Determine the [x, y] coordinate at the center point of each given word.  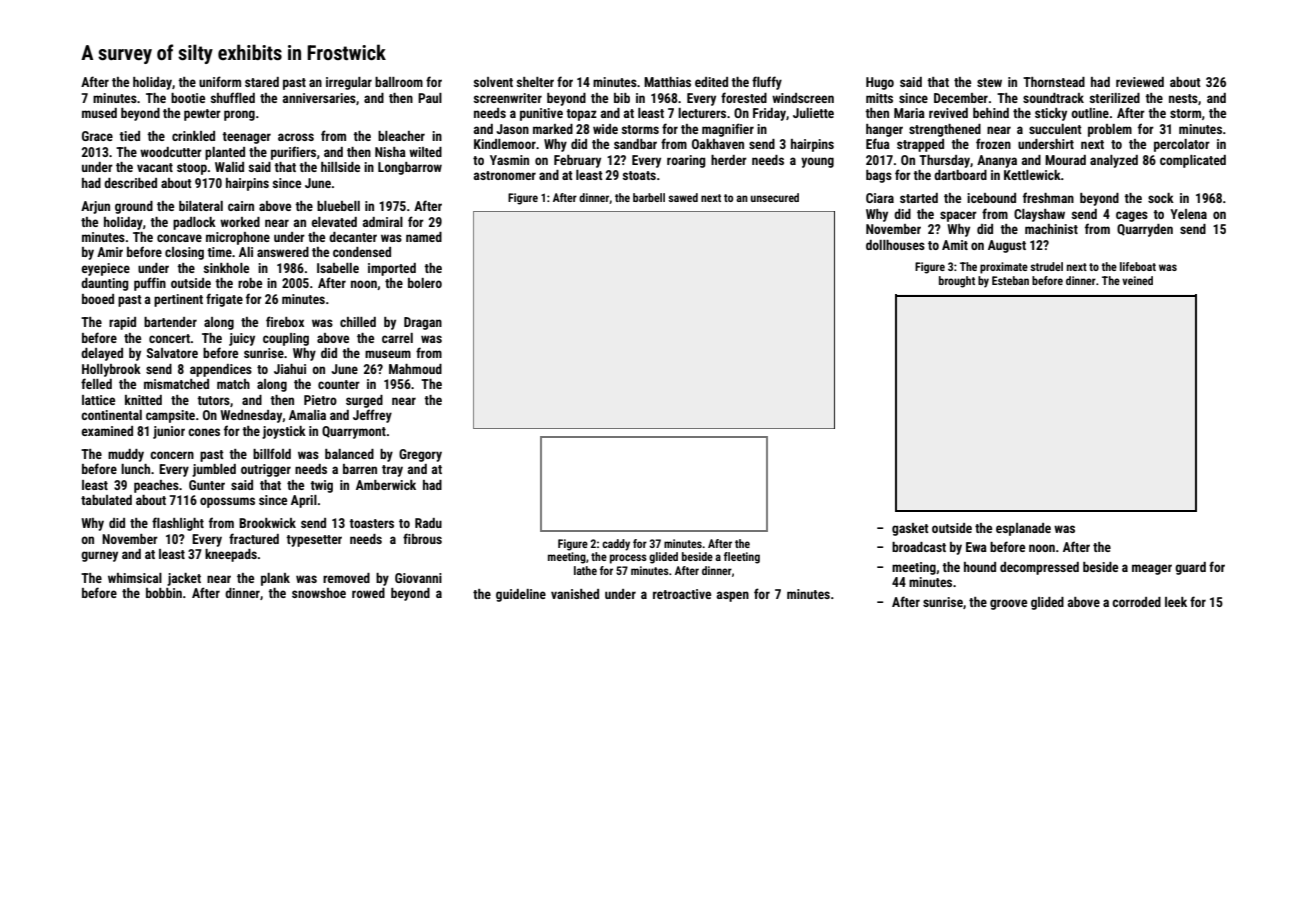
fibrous [422, 538]
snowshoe [319, 593]
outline [1090, 113]
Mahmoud [415, 369]
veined [1137, 280]
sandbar [635, 144]
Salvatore [172, 353]
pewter [202, 115]
